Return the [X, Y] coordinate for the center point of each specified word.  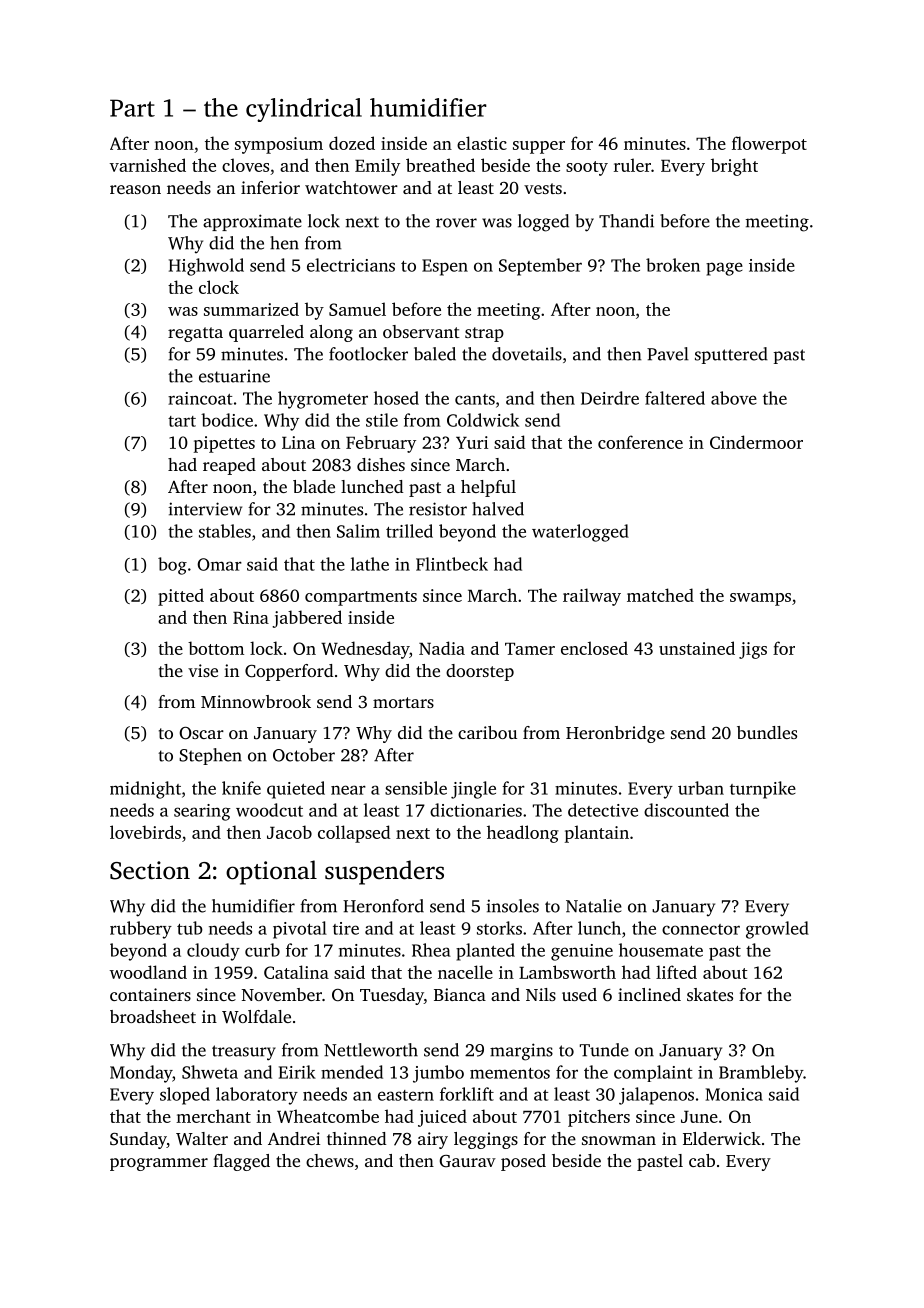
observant [421, 331]
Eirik [297, 1072]
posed [523, 1162]
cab [702, 1160]
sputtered [731, 355]
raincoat [200, 398]
